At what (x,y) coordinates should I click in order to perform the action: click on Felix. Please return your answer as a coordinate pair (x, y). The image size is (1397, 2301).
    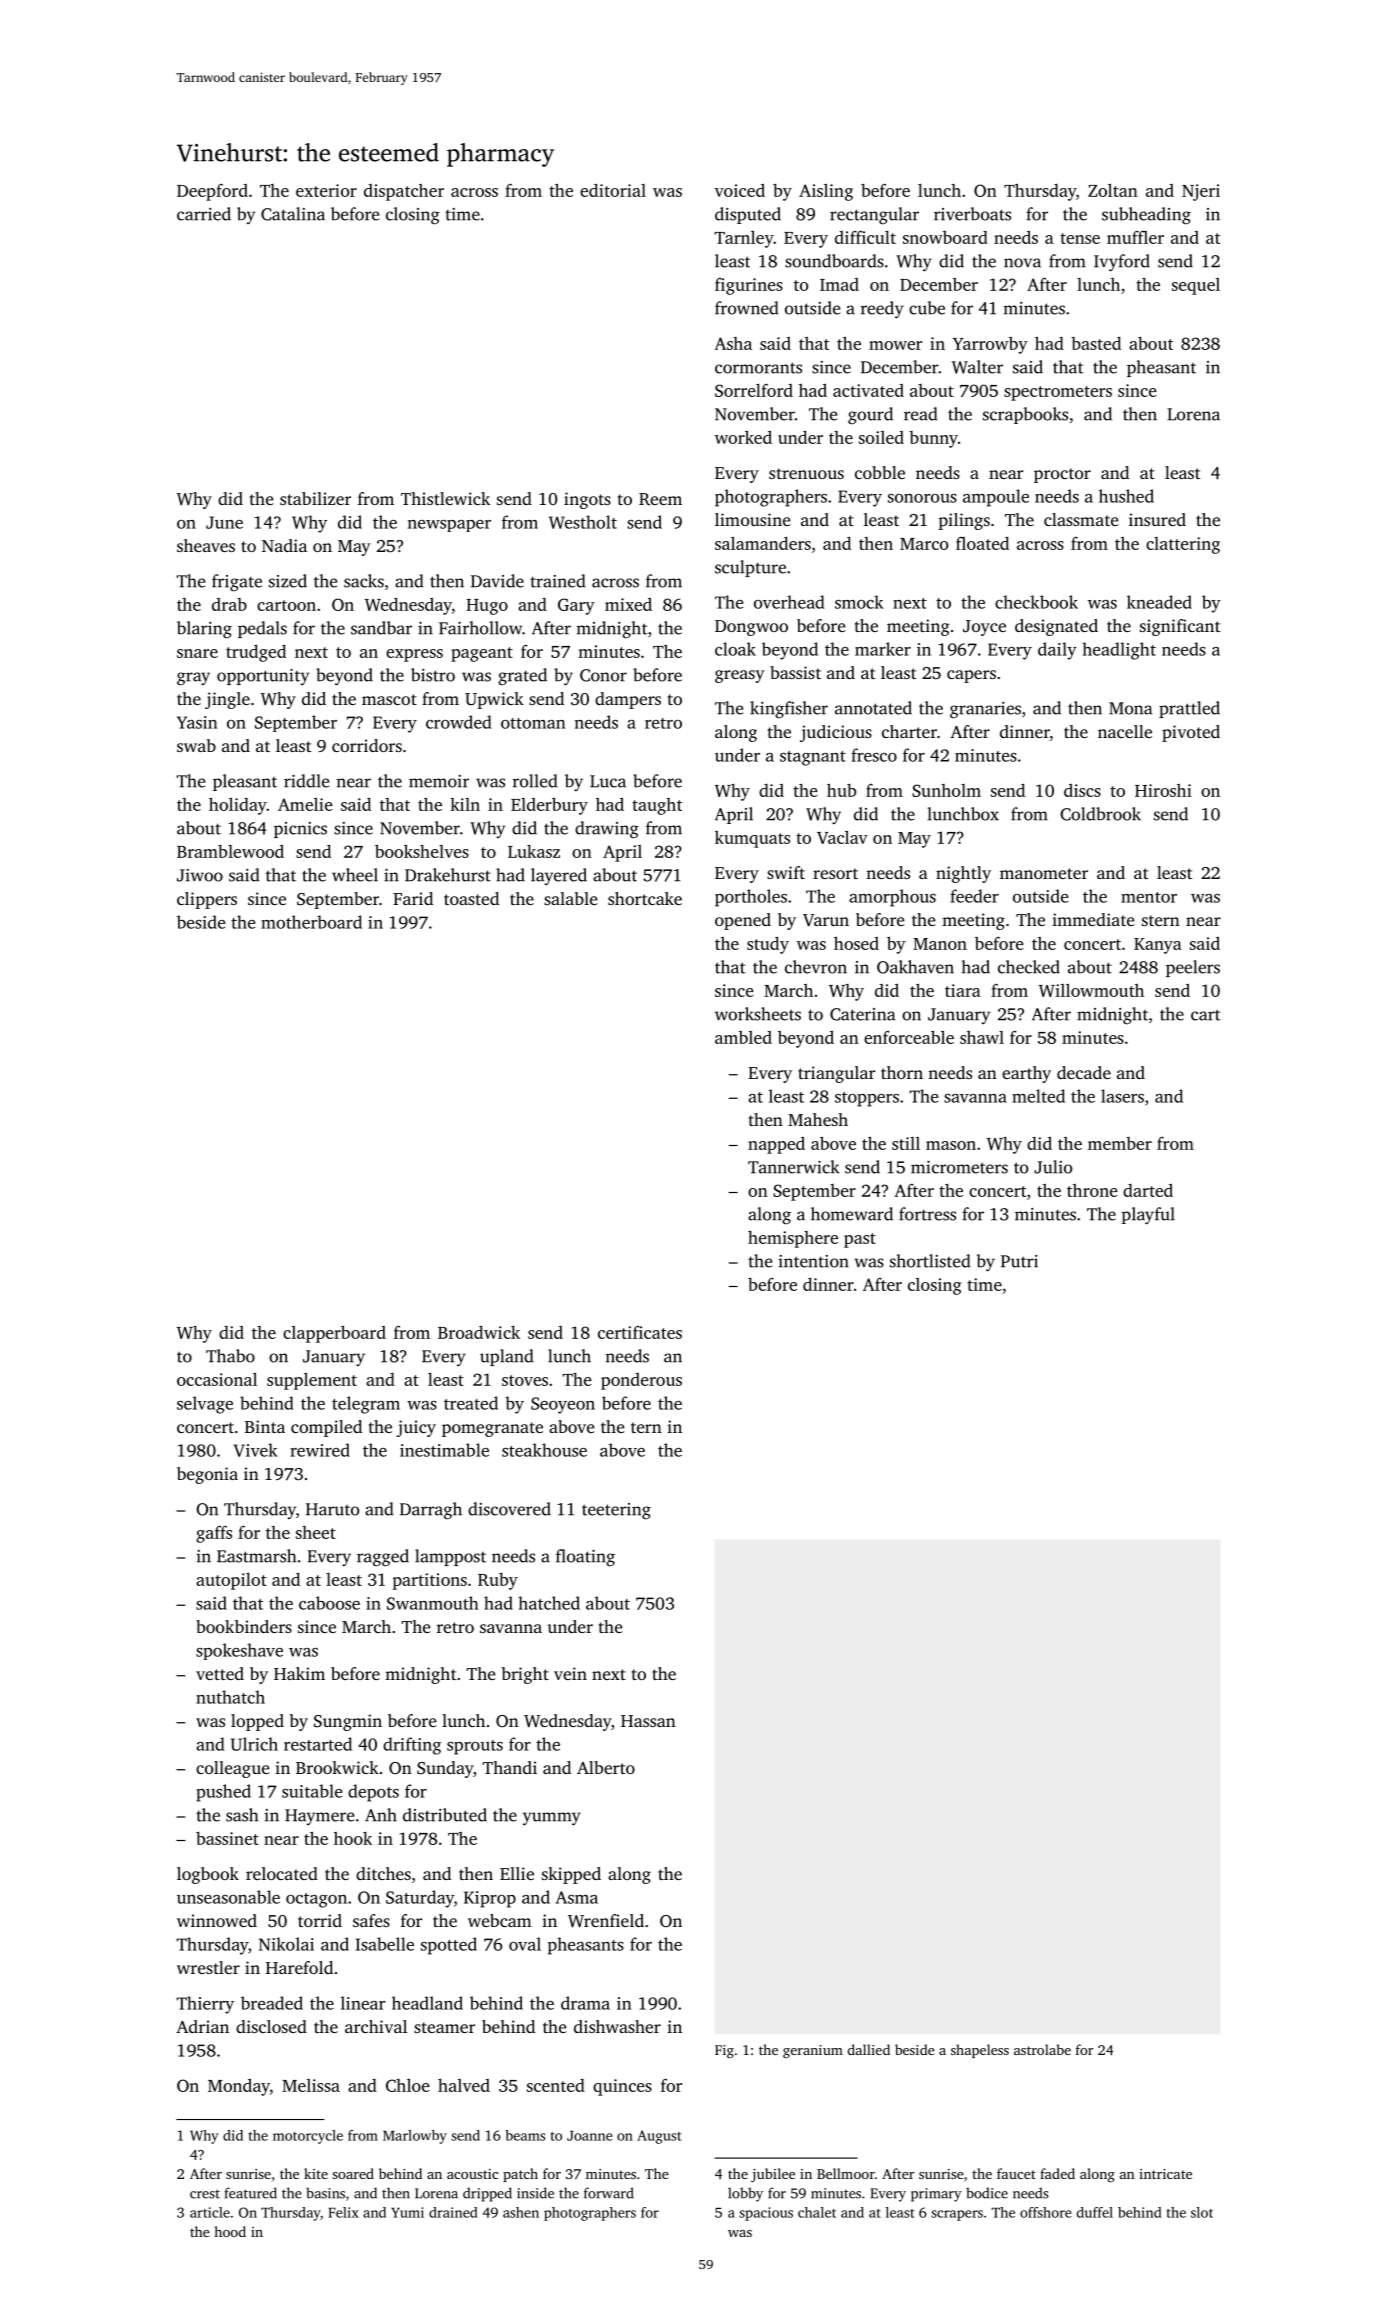
    Looking at the image, I should click on (343, 2212).
